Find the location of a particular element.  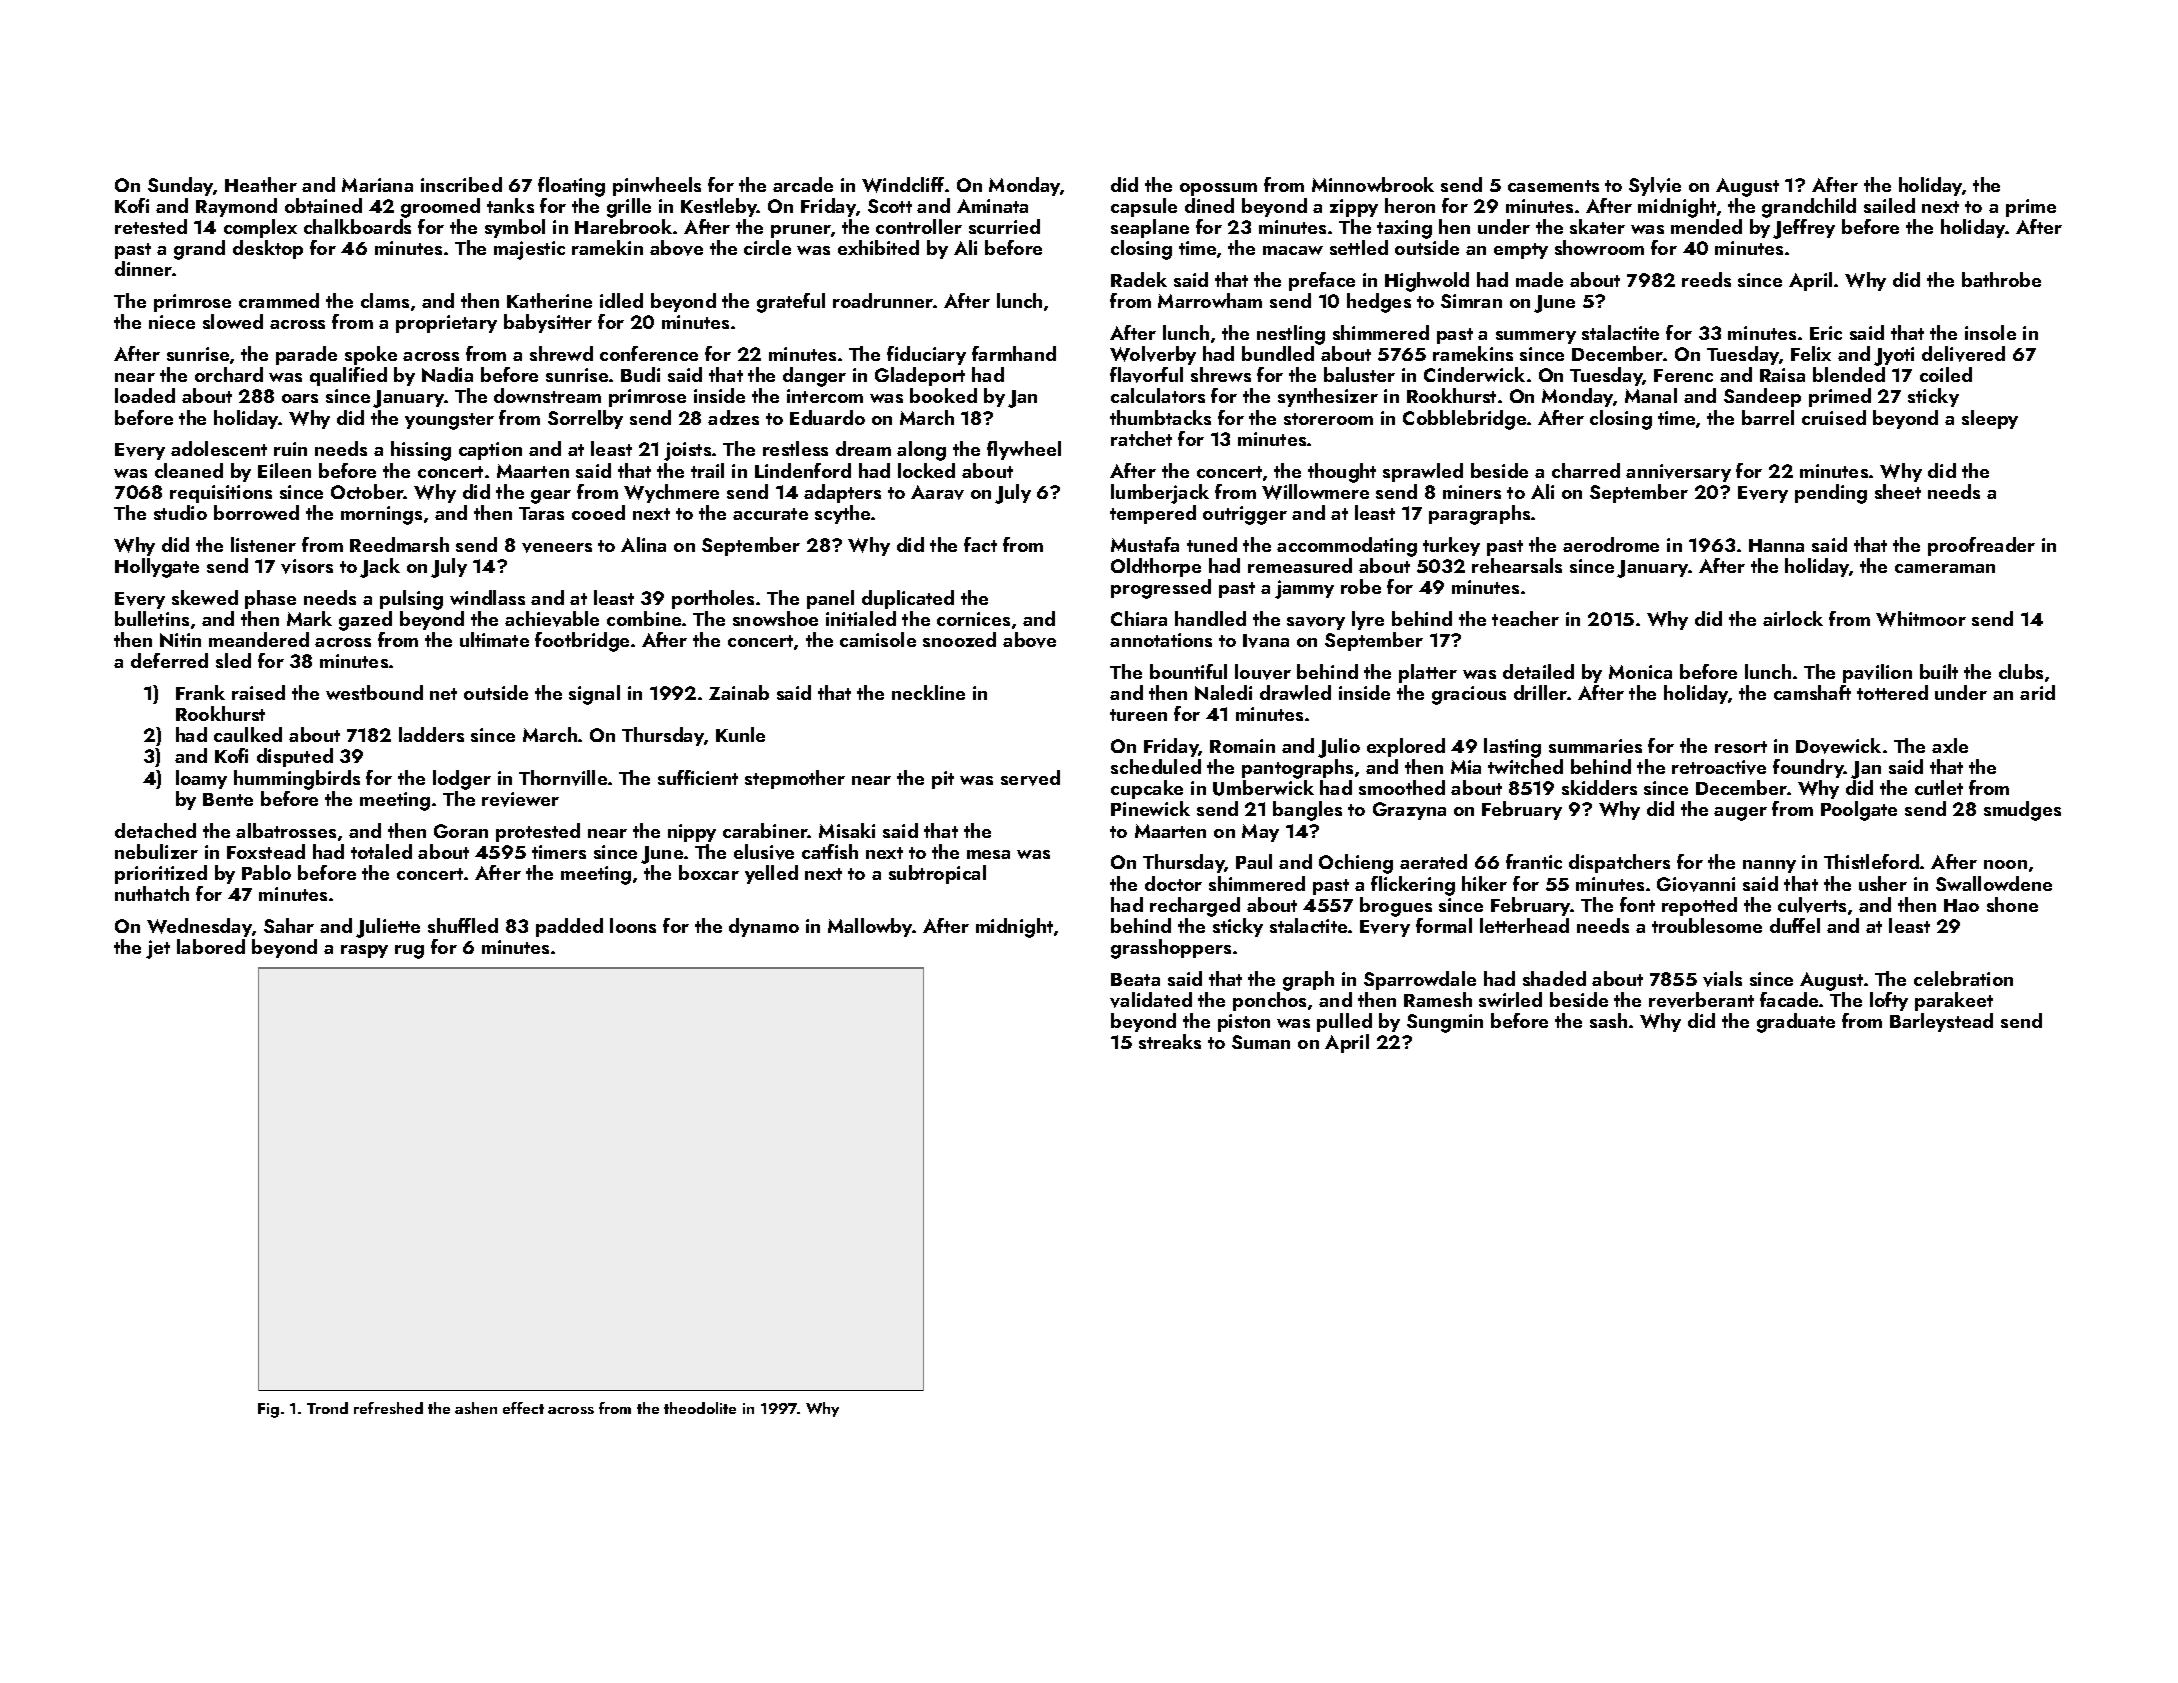

brogues is located at coordinates (1396, 907).
